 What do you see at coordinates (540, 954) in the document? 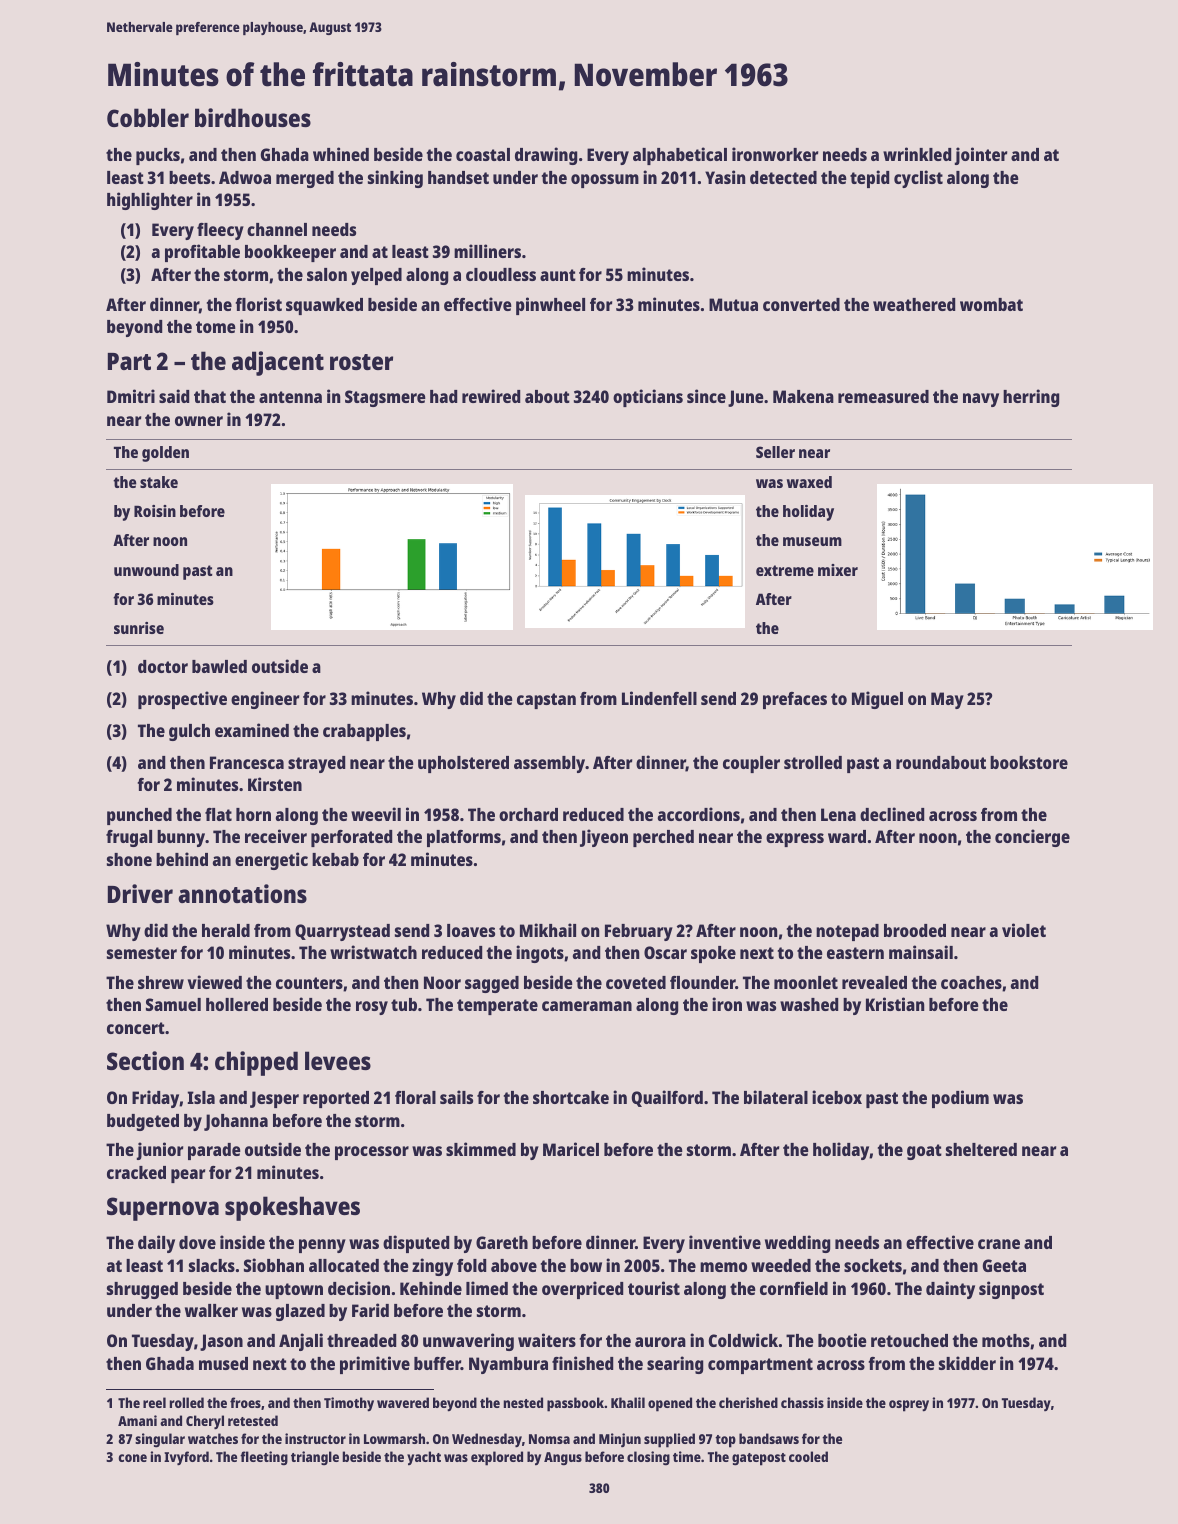
I see `ingots` at bounding box center [540, 954].
